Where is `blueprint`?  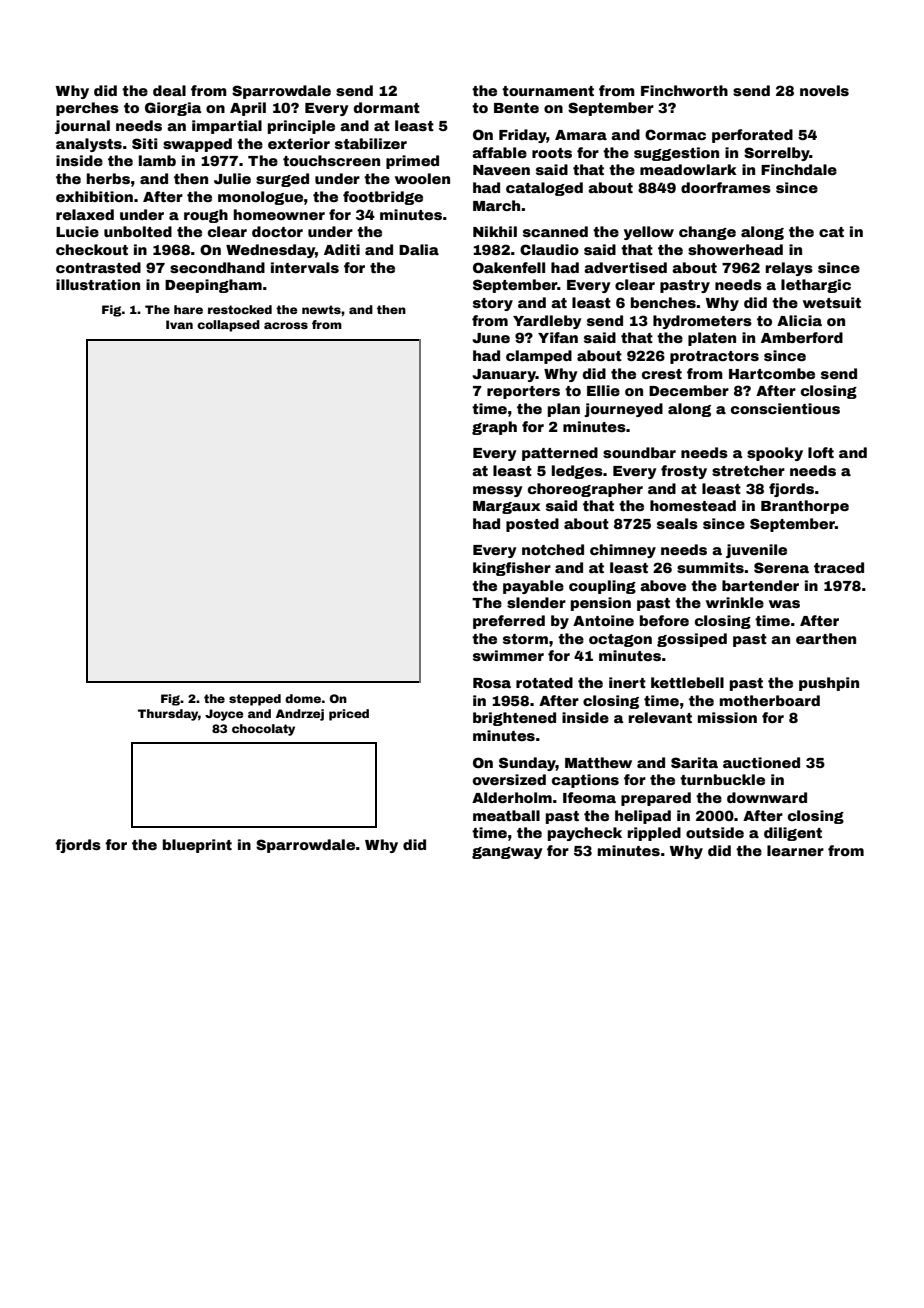 blueprint is located at coordinates (197, 846).
